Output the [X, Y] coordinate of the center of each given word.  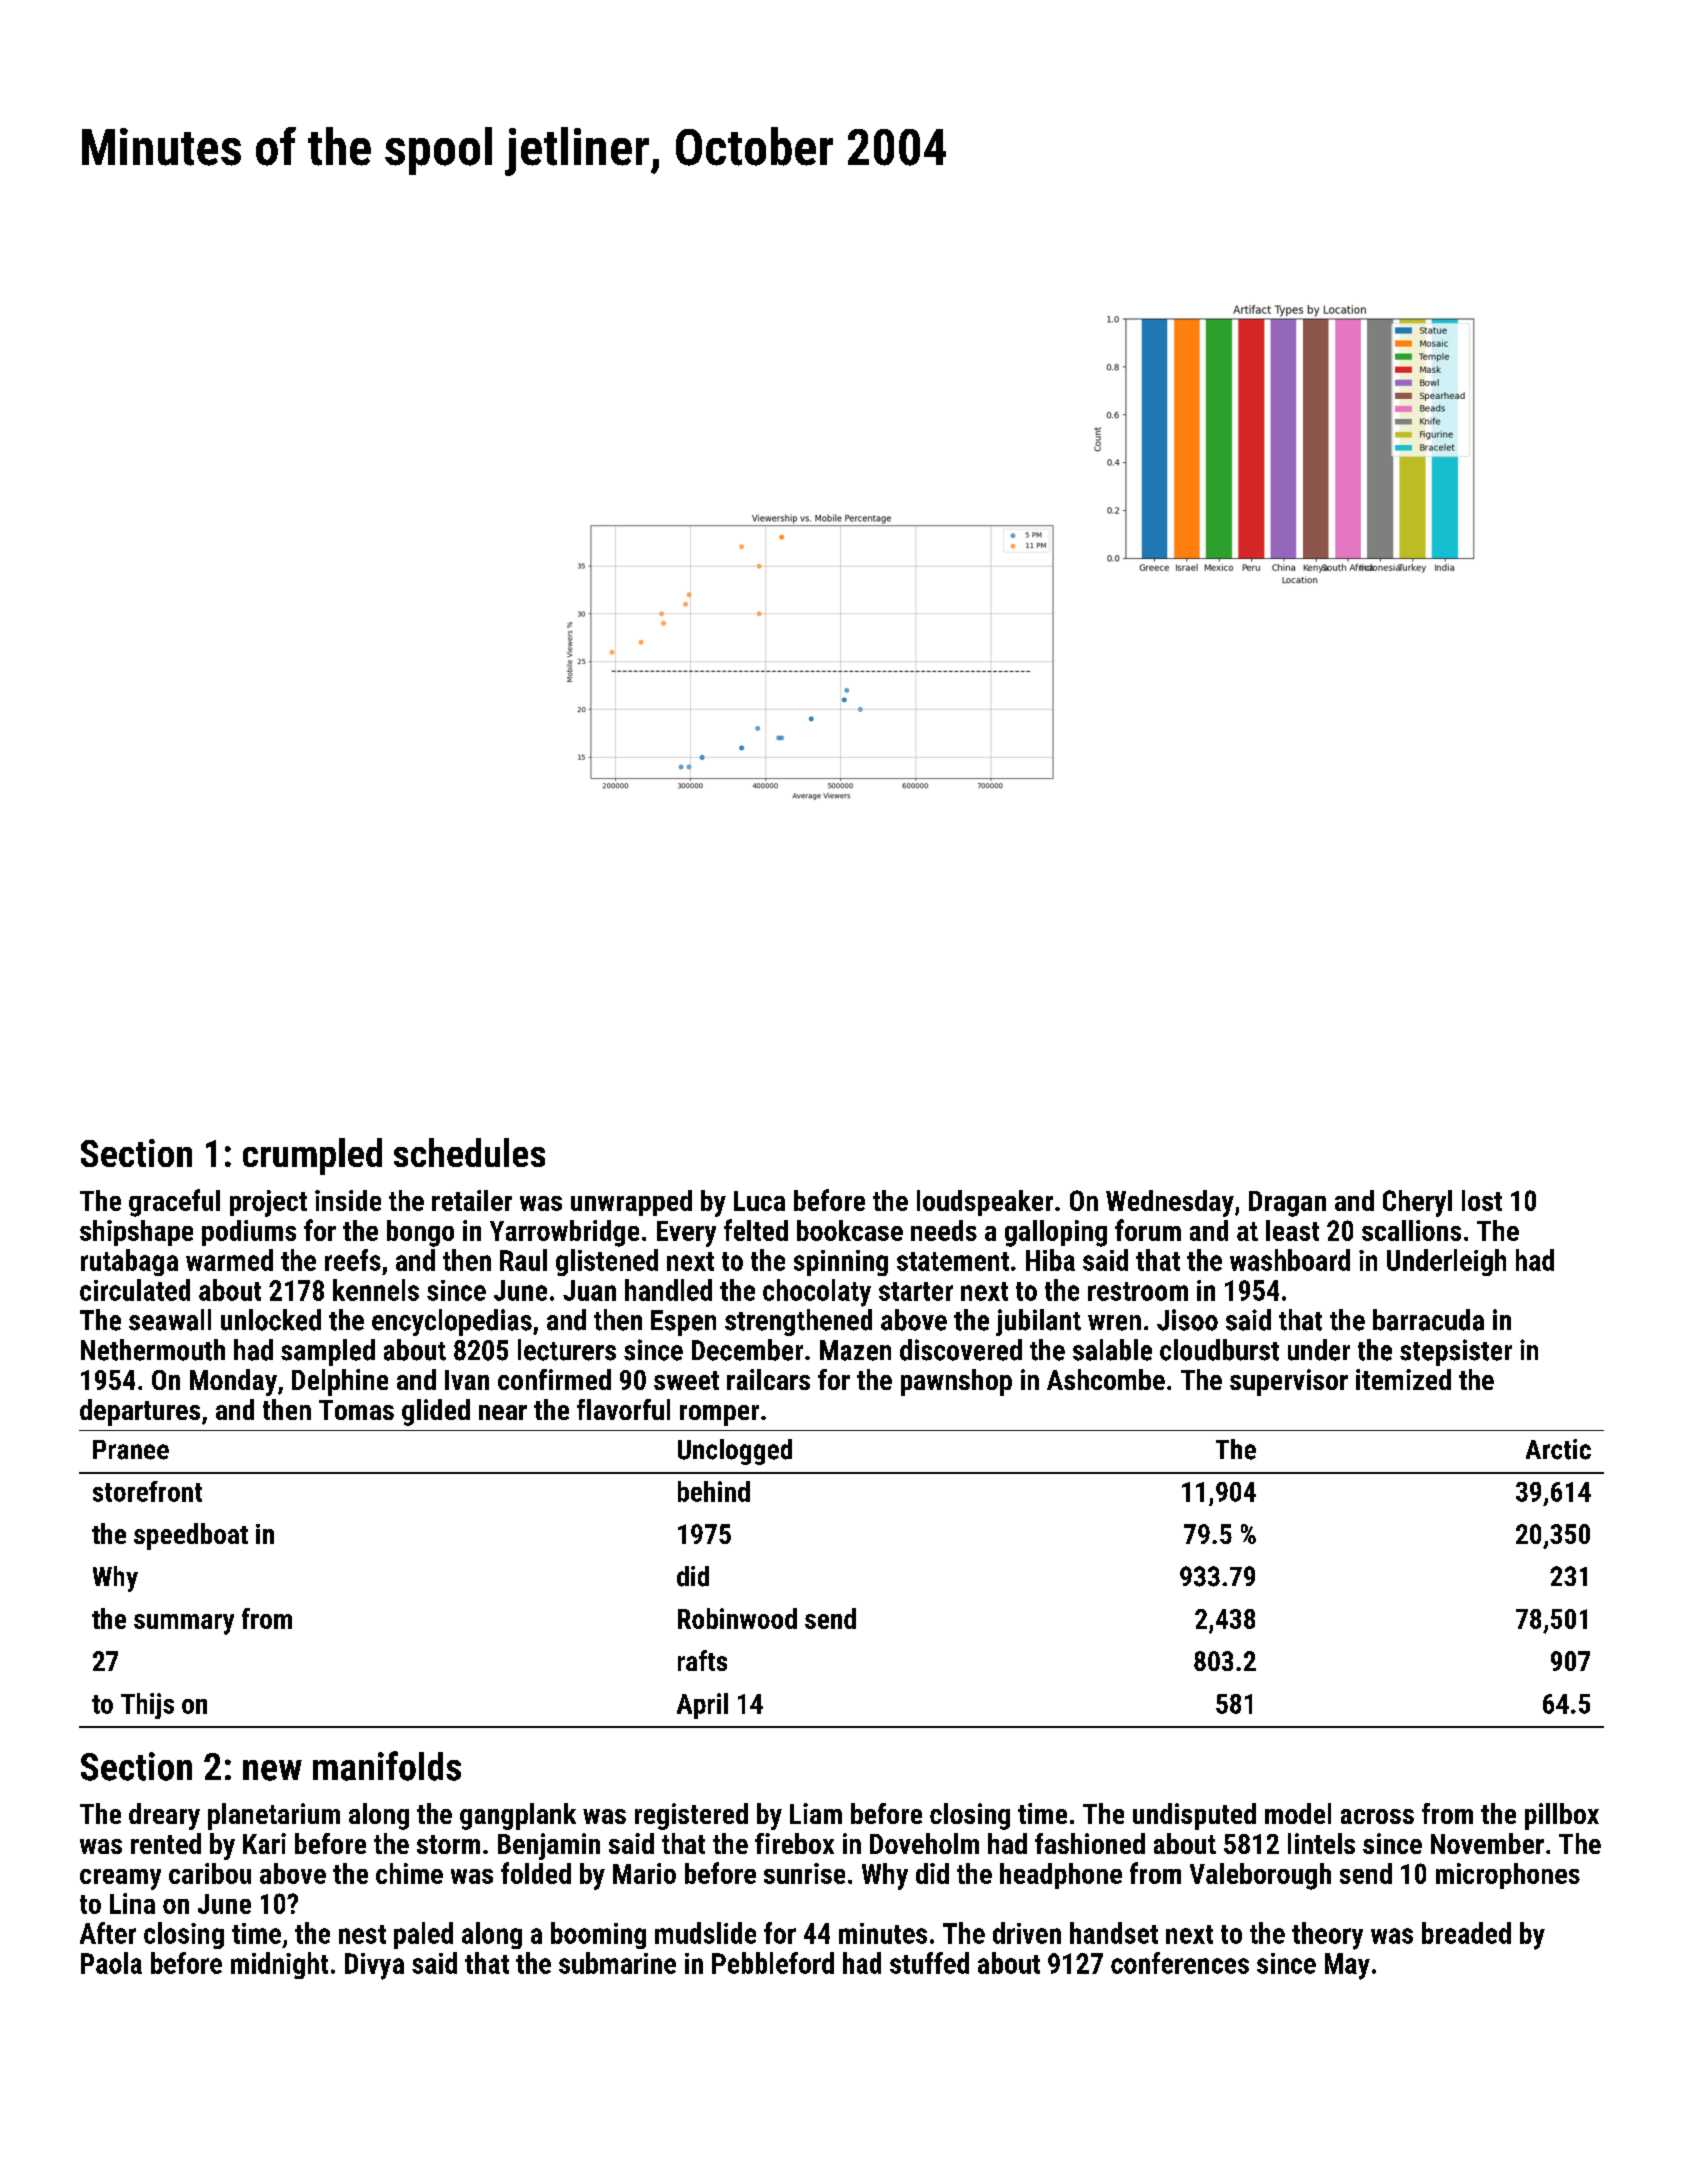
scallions [1411, 1230]
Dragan [1287, 1204]
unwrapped [631, 1203]
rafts [702, 1660]
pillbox [1562, 1816]
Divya [374, 1966]
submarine [617, 1963]
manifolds [387, 1766]
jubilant [1038, 1322]
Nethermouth [153, 1350]
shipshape [136, 1233]
